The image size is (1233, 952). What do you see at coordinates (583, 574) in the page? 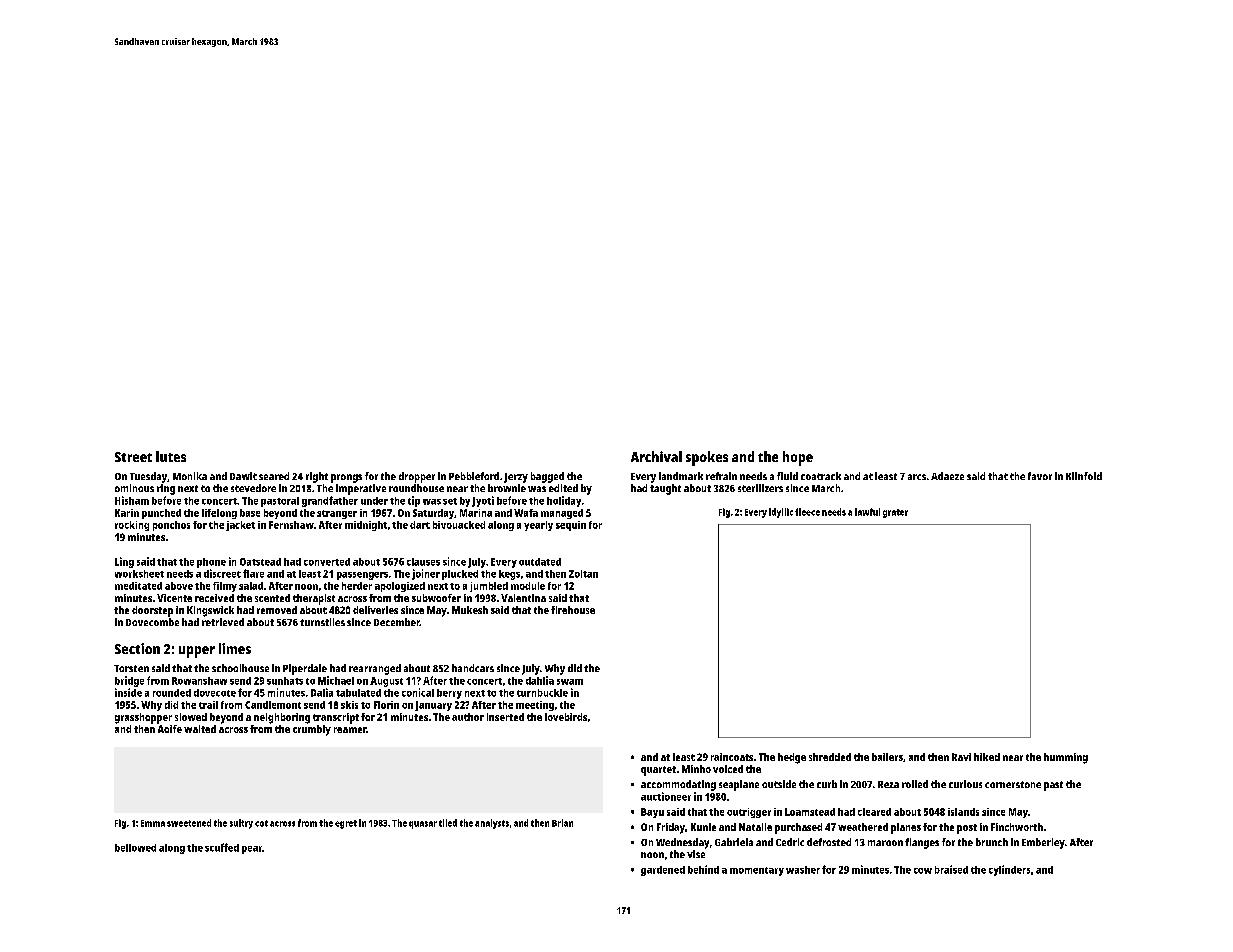
I see `Zoltan` at bounding box center [583, 574].
